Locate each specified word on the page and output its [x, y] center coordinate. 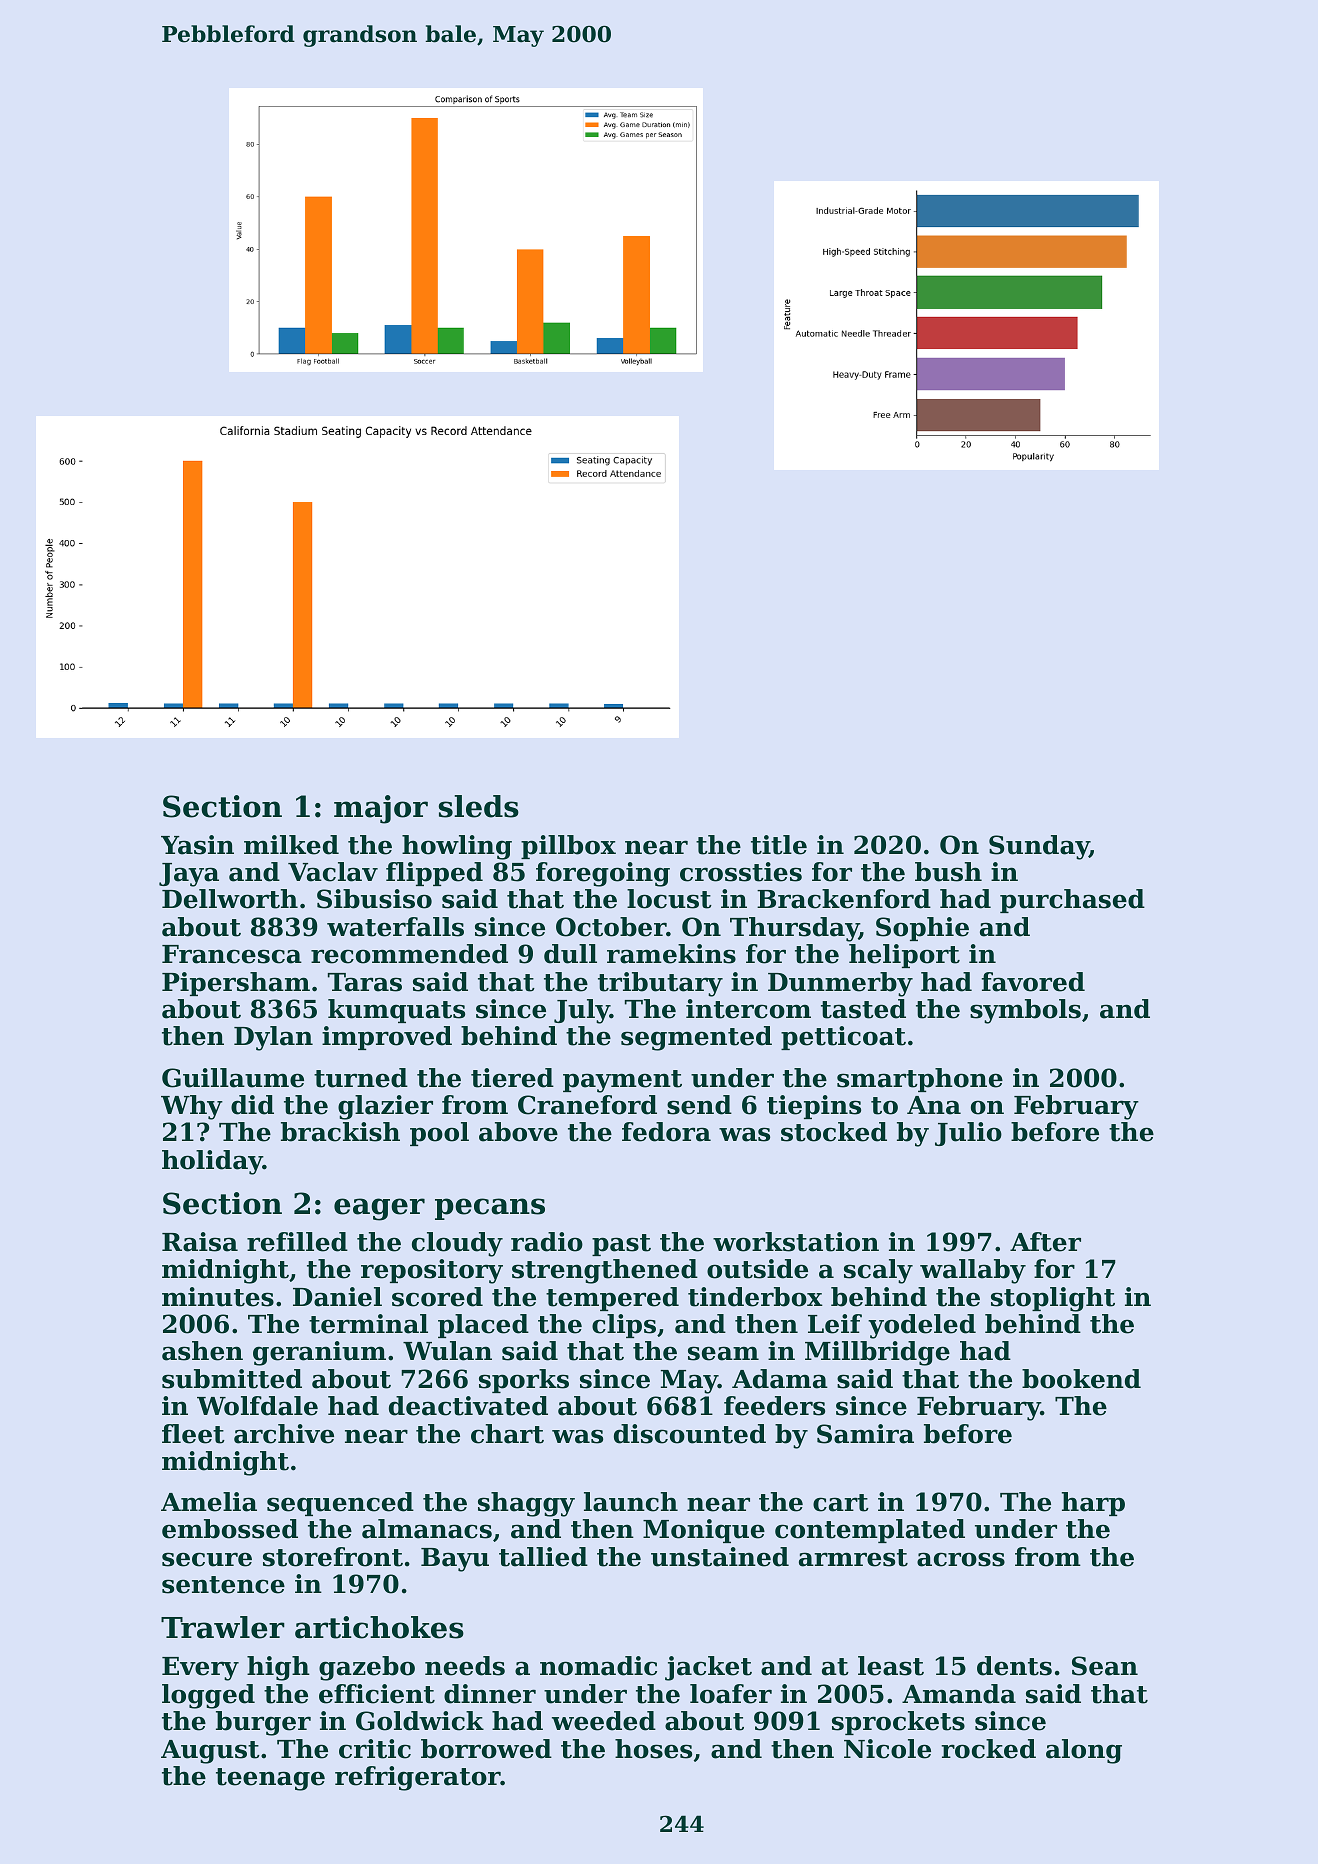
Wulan [447, 1351]
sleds [479, 806]
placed [483, 1326]
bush [948, 872]
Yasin [197, 845]
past [621, 1245]
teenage [270, 1779]
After [1045, 1242]
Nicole [887, 1749]
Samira [865, 1434]
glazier [385, 1107]
